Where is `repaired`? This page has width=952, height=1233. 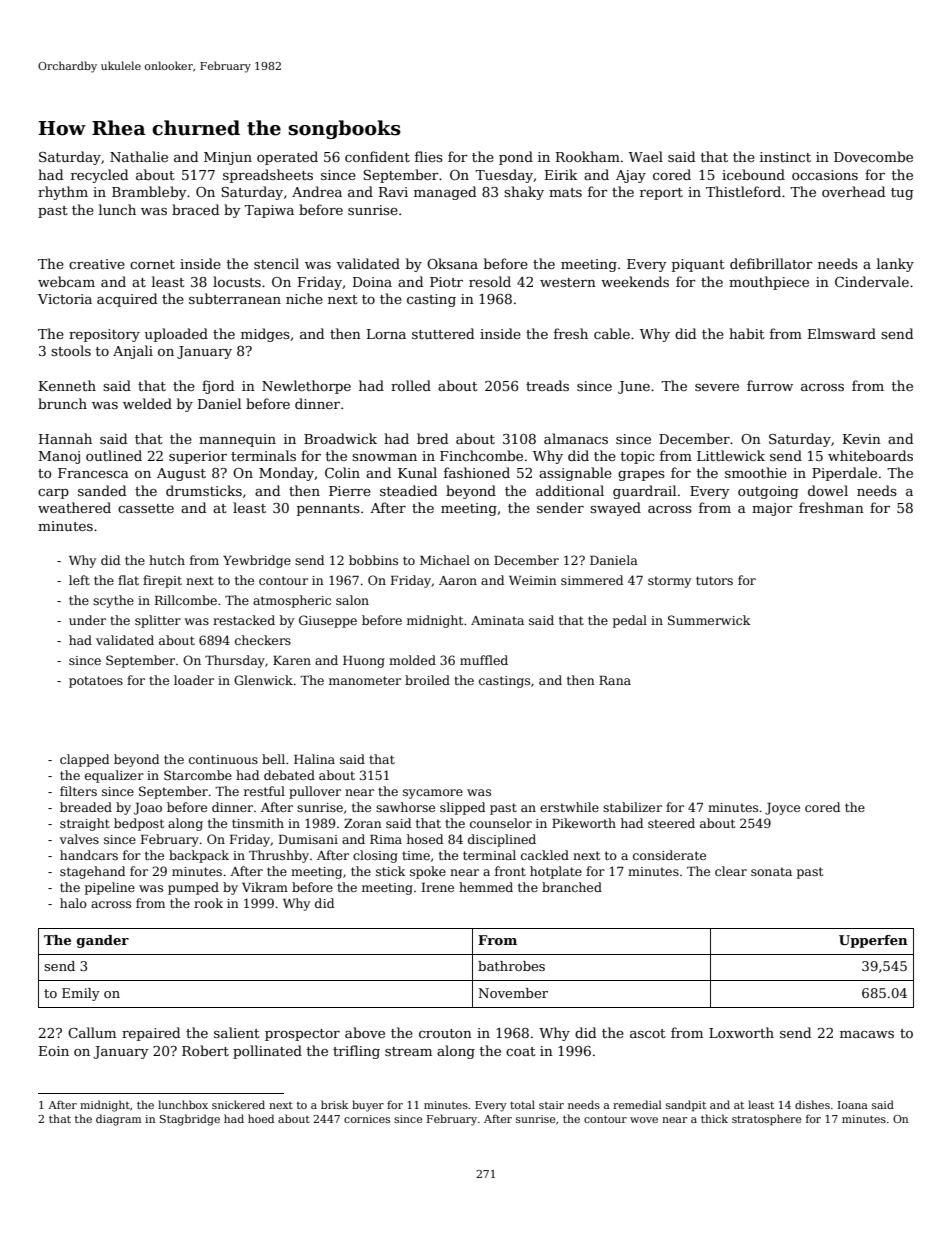 repaired is located at coordinates (151, 1034).
